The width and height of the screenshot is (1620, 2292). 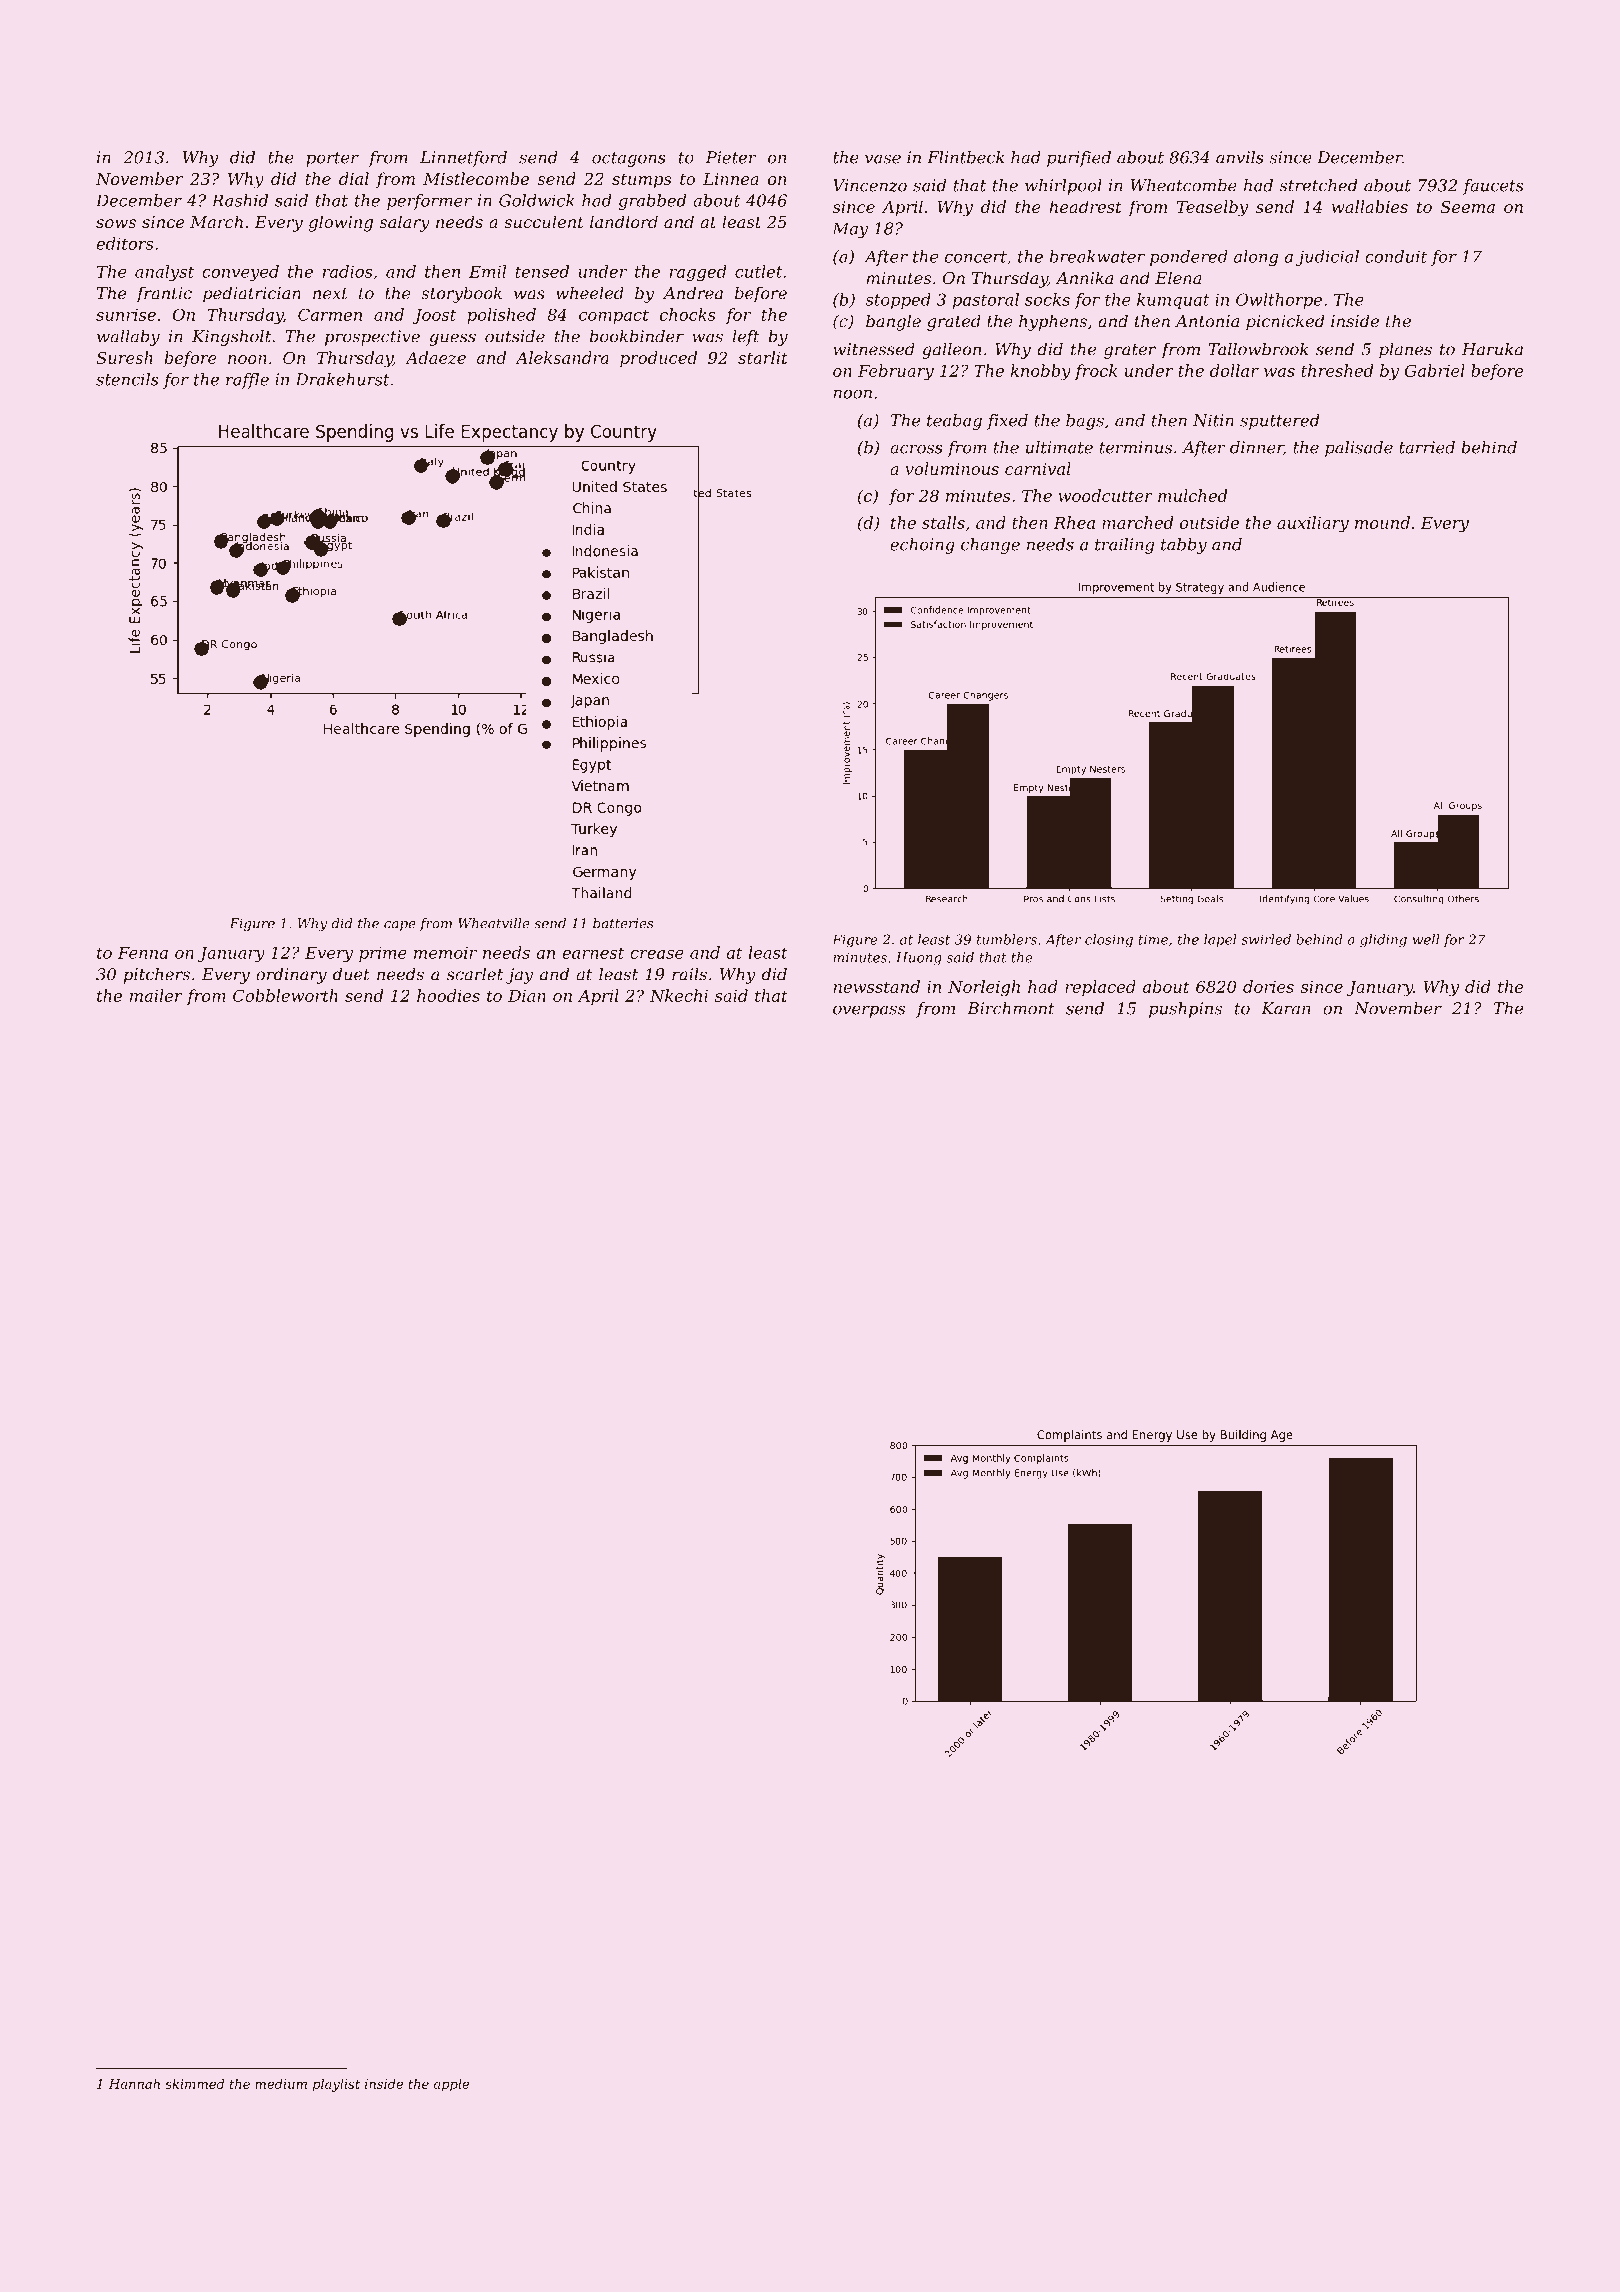 What do you see at coordinates (922, 546) in the screenshot?
I see `echoing` at bounding box center [922, 546].
